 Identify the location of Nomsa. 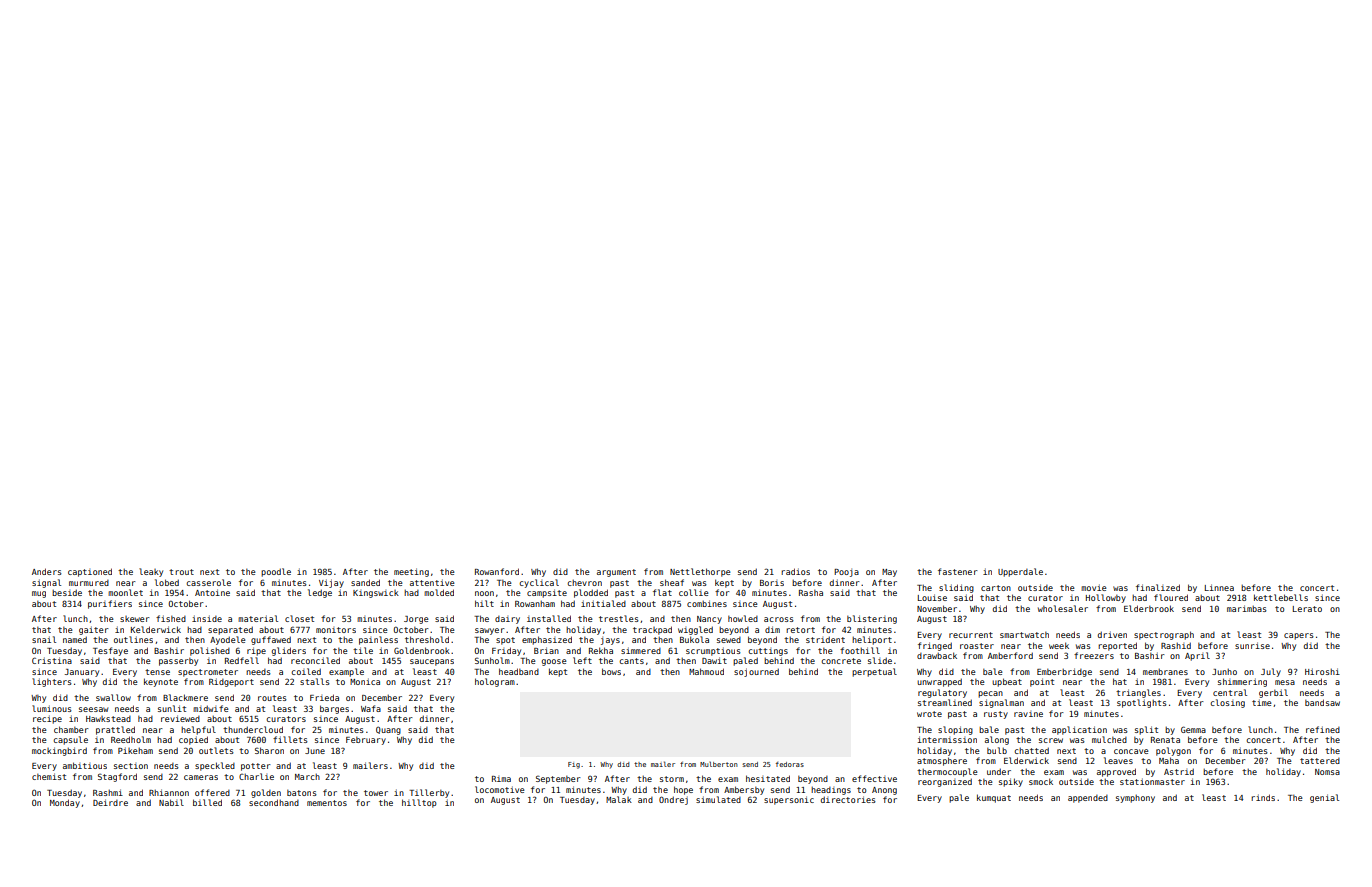
(1327, 772).
